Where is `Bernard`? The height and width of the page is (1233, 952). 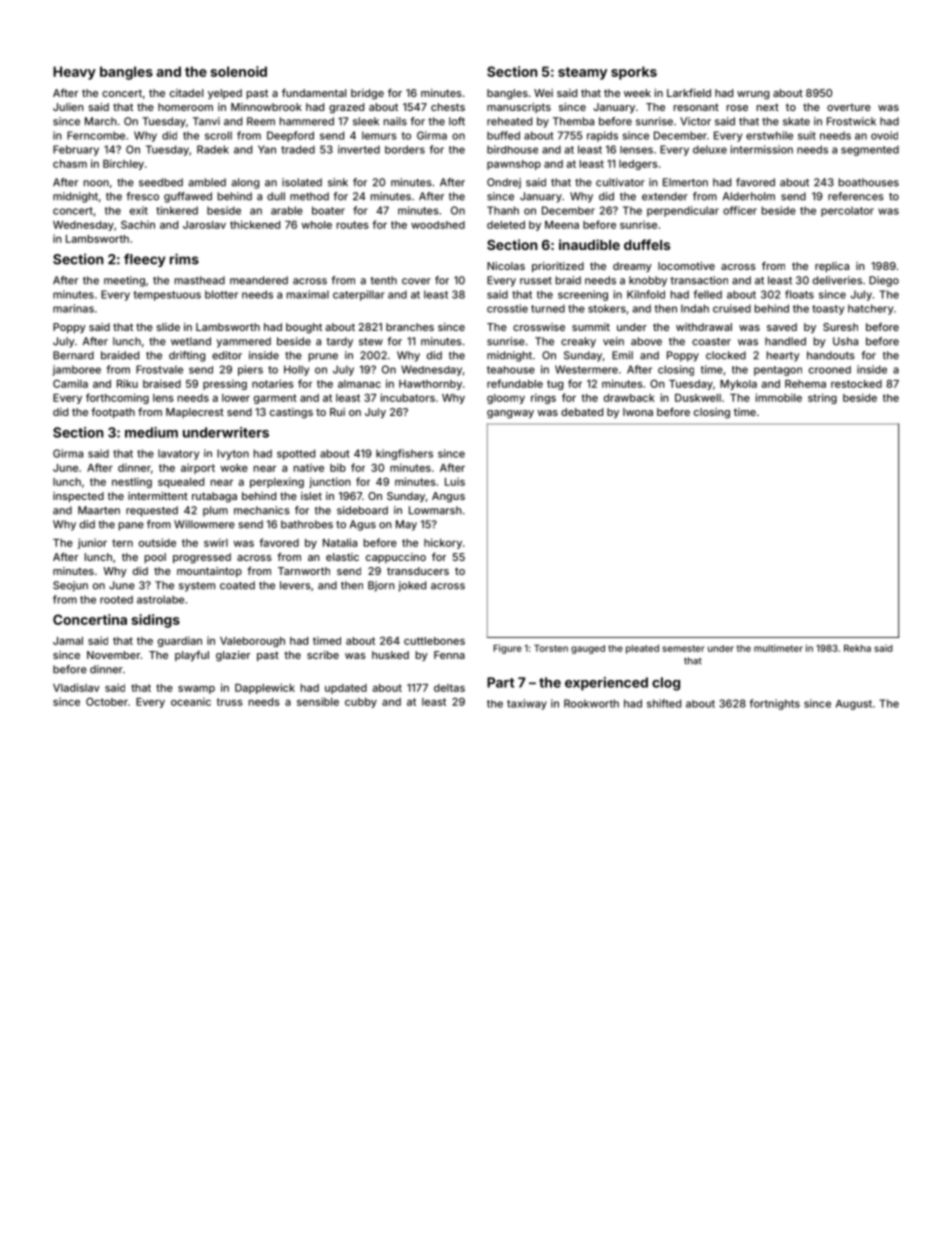 Bernard is located at coordinates (73, 355).
